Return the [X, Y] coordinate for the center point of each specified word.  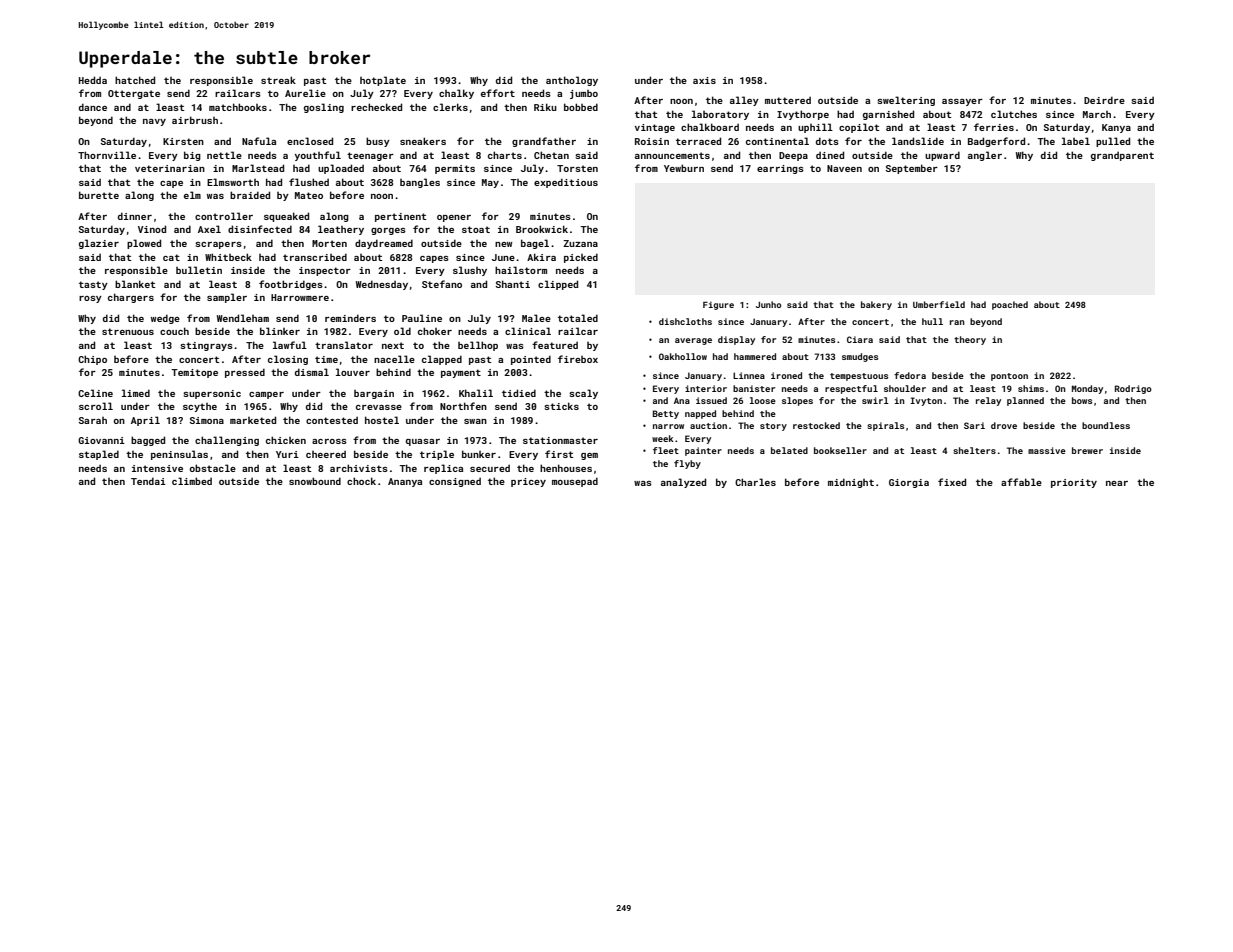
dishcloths [685, 321]
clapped [442, 360]
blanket [135, 284]
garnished [888, 115]
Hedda [93, 80]
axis [704, 80]
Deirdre [1104, 100]
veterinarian [170, 168]
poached [1010, 305]
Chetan [551, 155]
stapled [99, 455]
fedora [910, 375]
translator [344, 345]
